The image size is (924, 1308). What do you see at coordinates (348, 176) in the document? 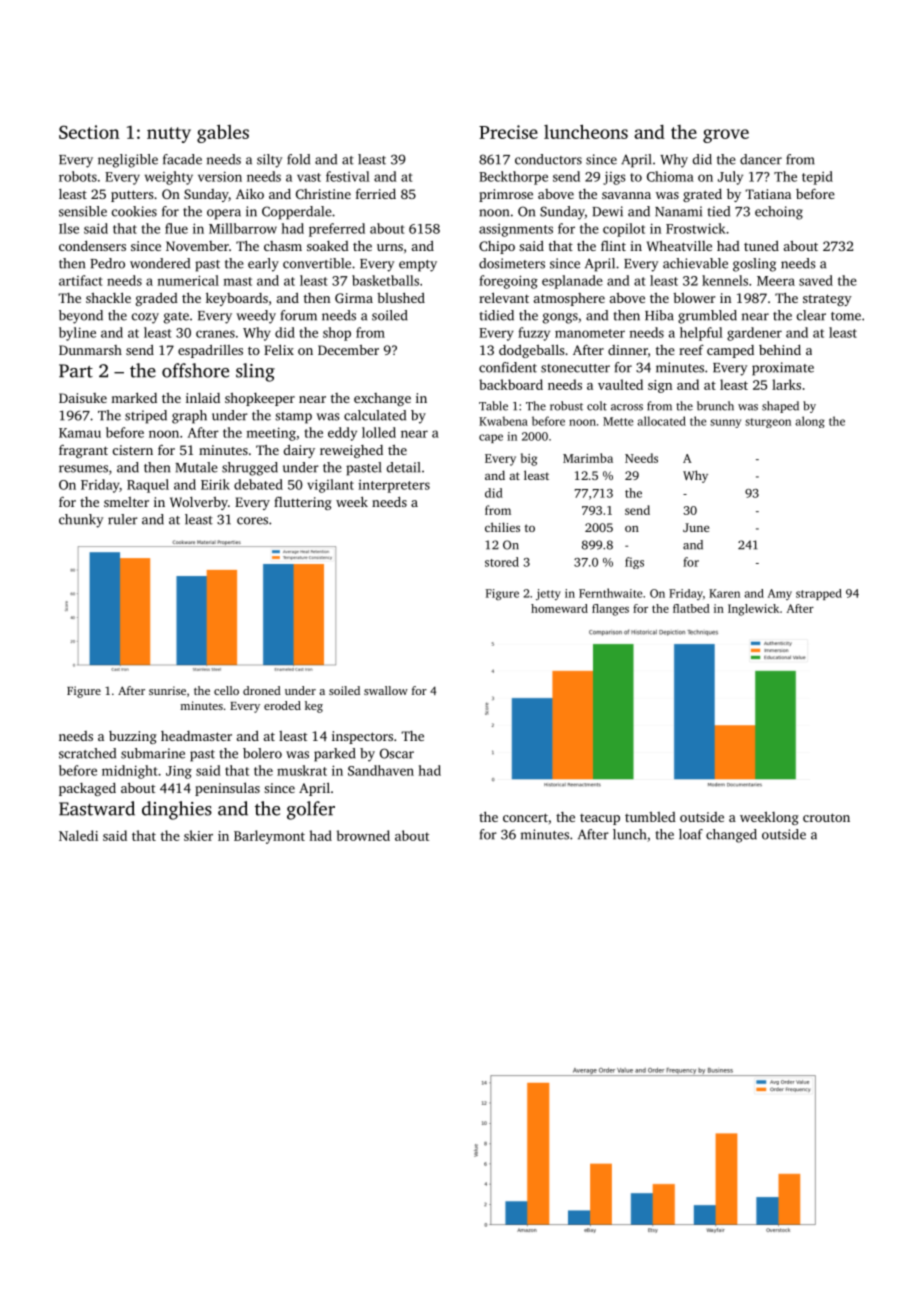
I see `festival` at bounding box center [348, 176].
